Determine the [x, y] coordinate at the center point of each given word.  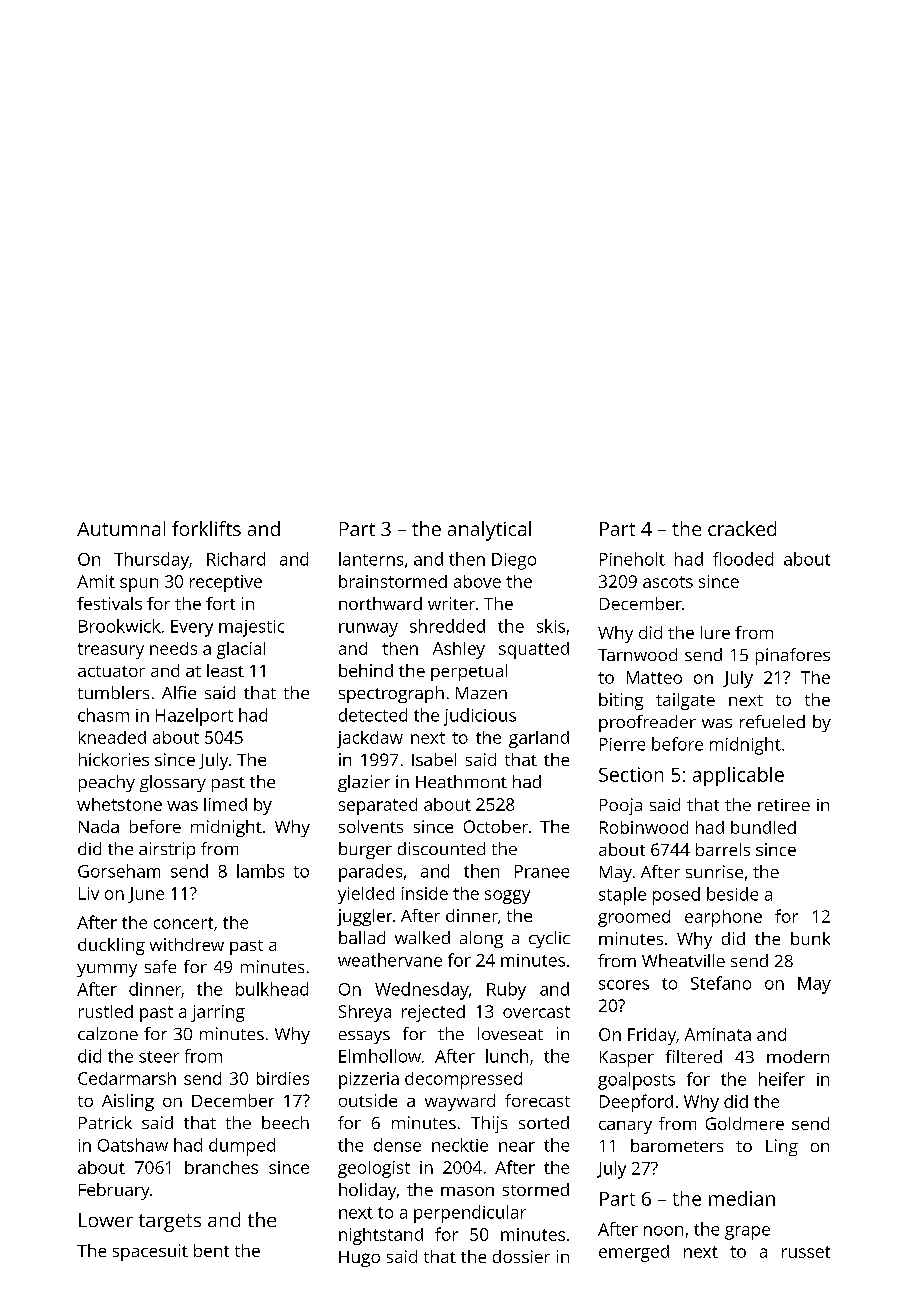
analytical [489, 531]
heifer [782, 1079]
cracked [742, 528]
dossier [521, 1256]
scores [624, 985]
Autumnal [121, 528]
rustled [106, 1011]
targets [170, 1223]
